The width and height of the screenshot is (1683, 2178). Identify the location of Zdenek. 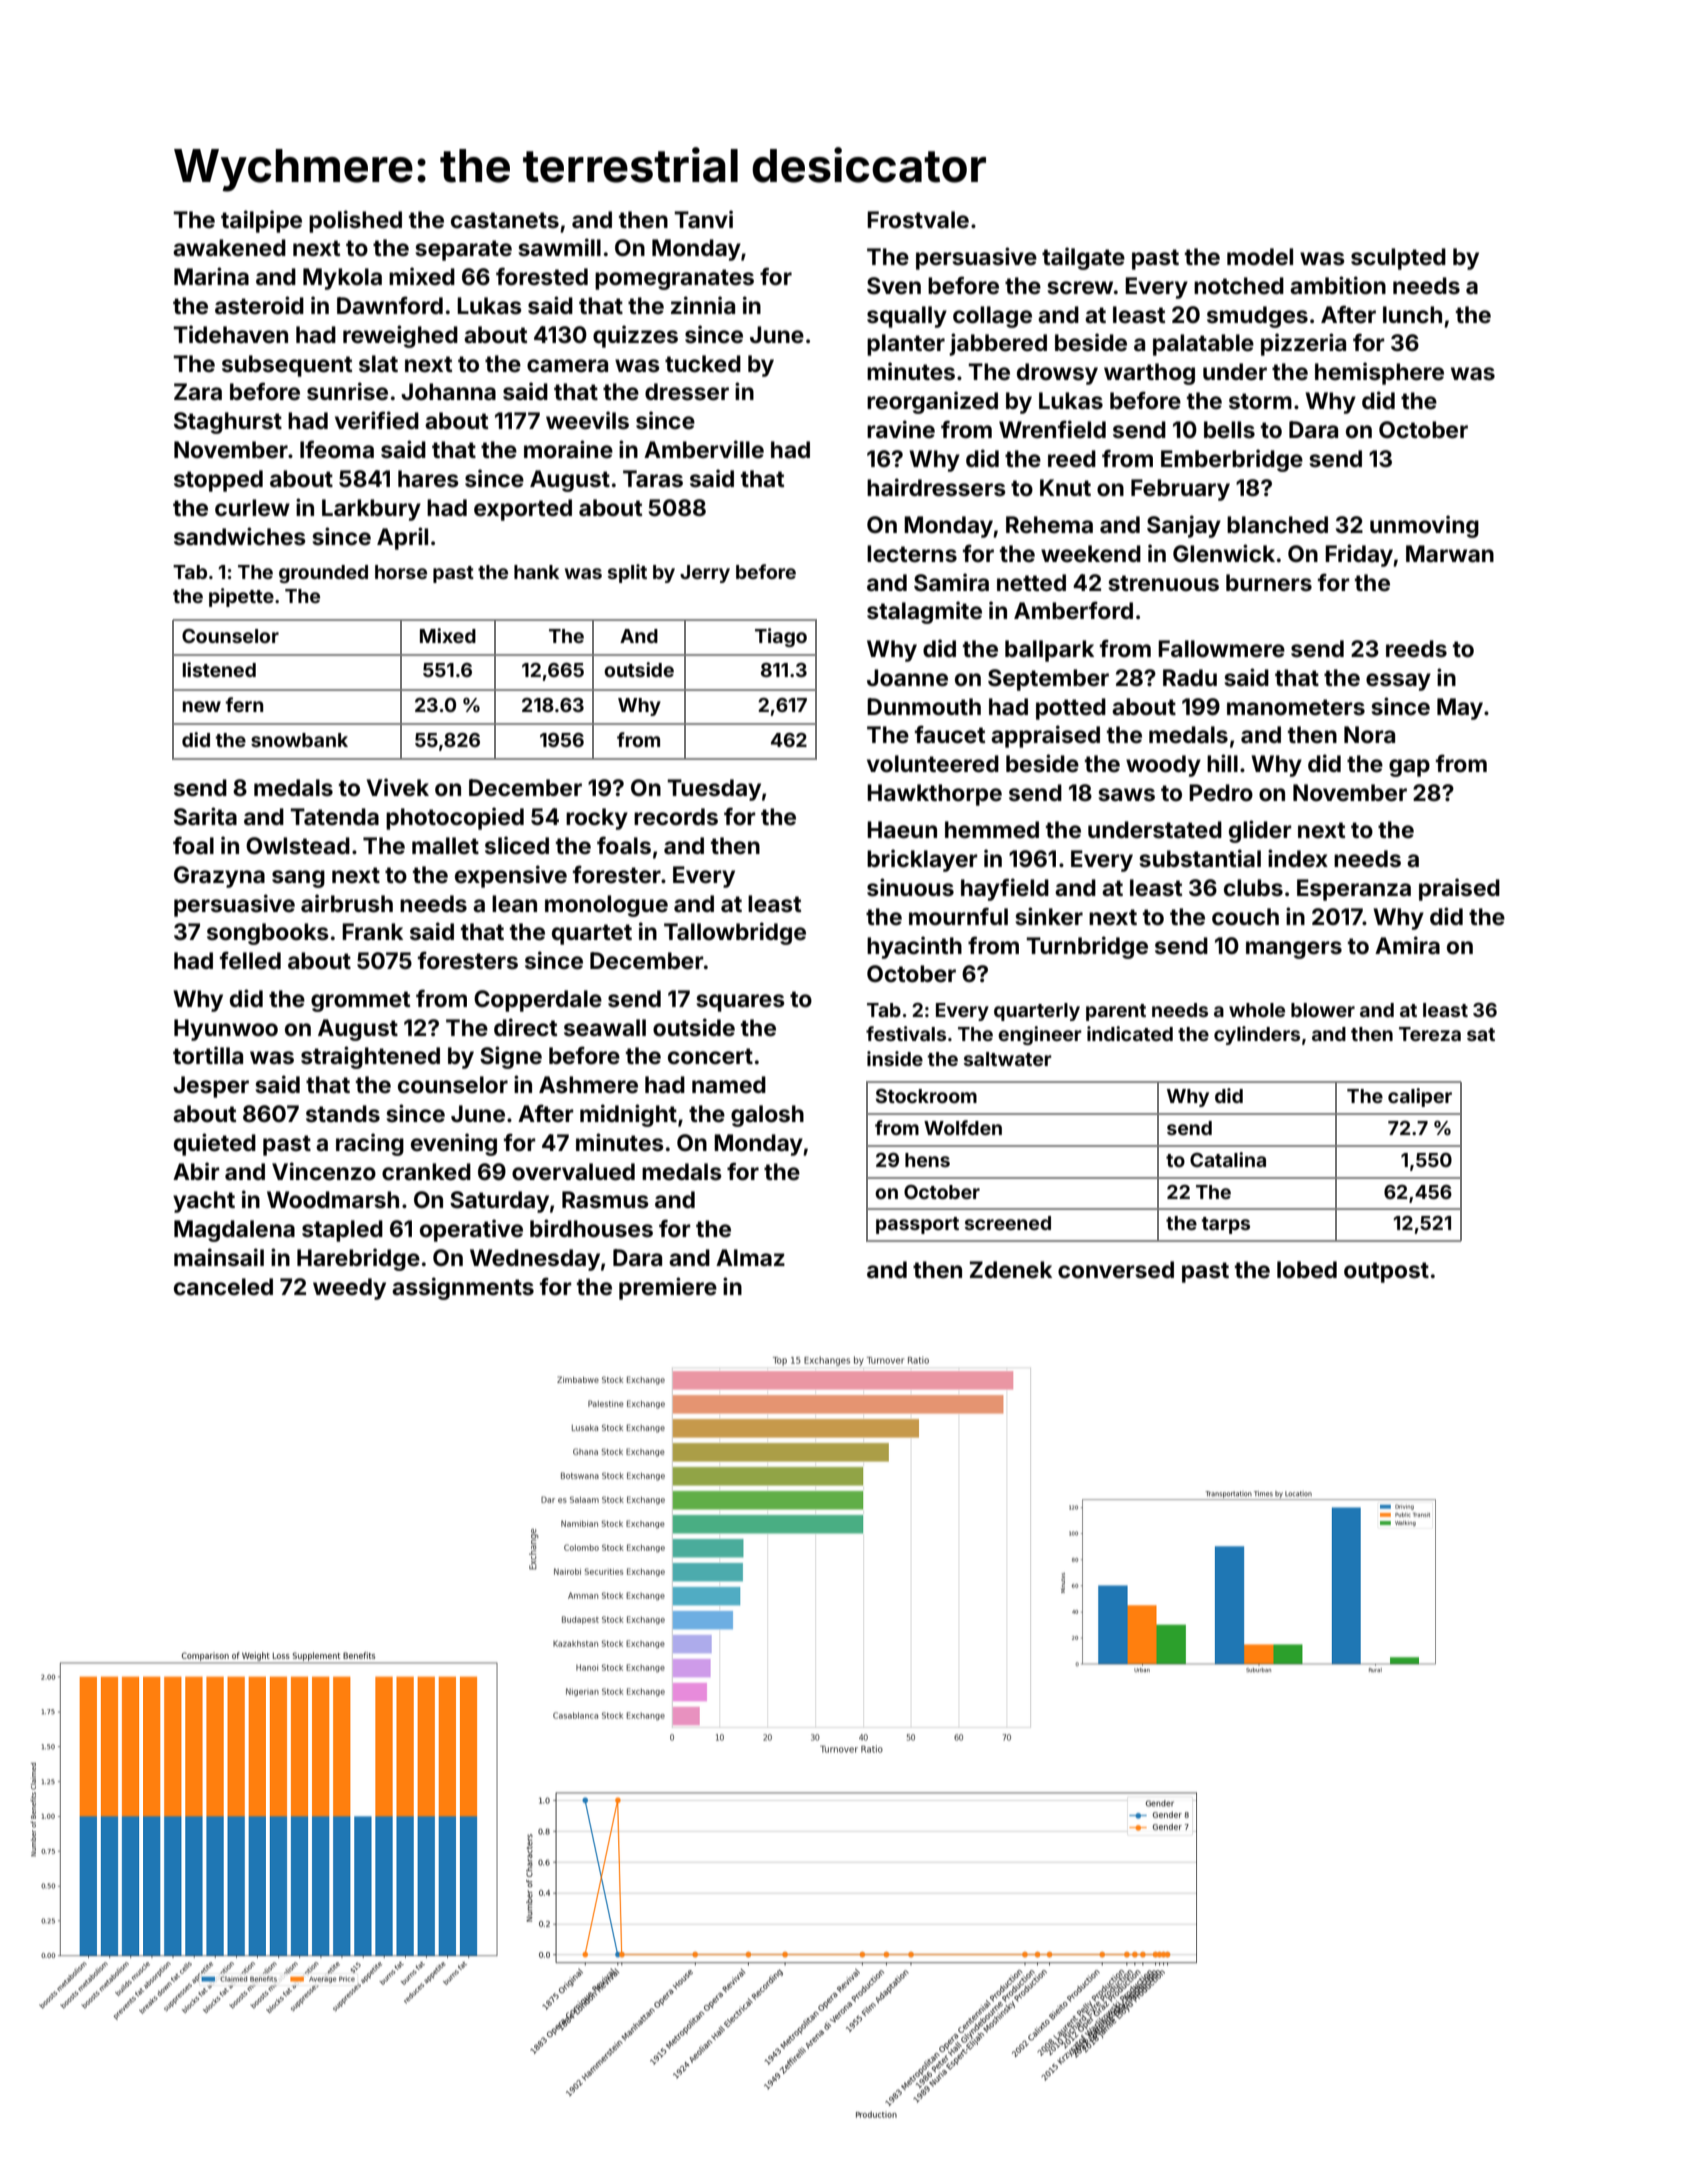
(1011, 1270).
